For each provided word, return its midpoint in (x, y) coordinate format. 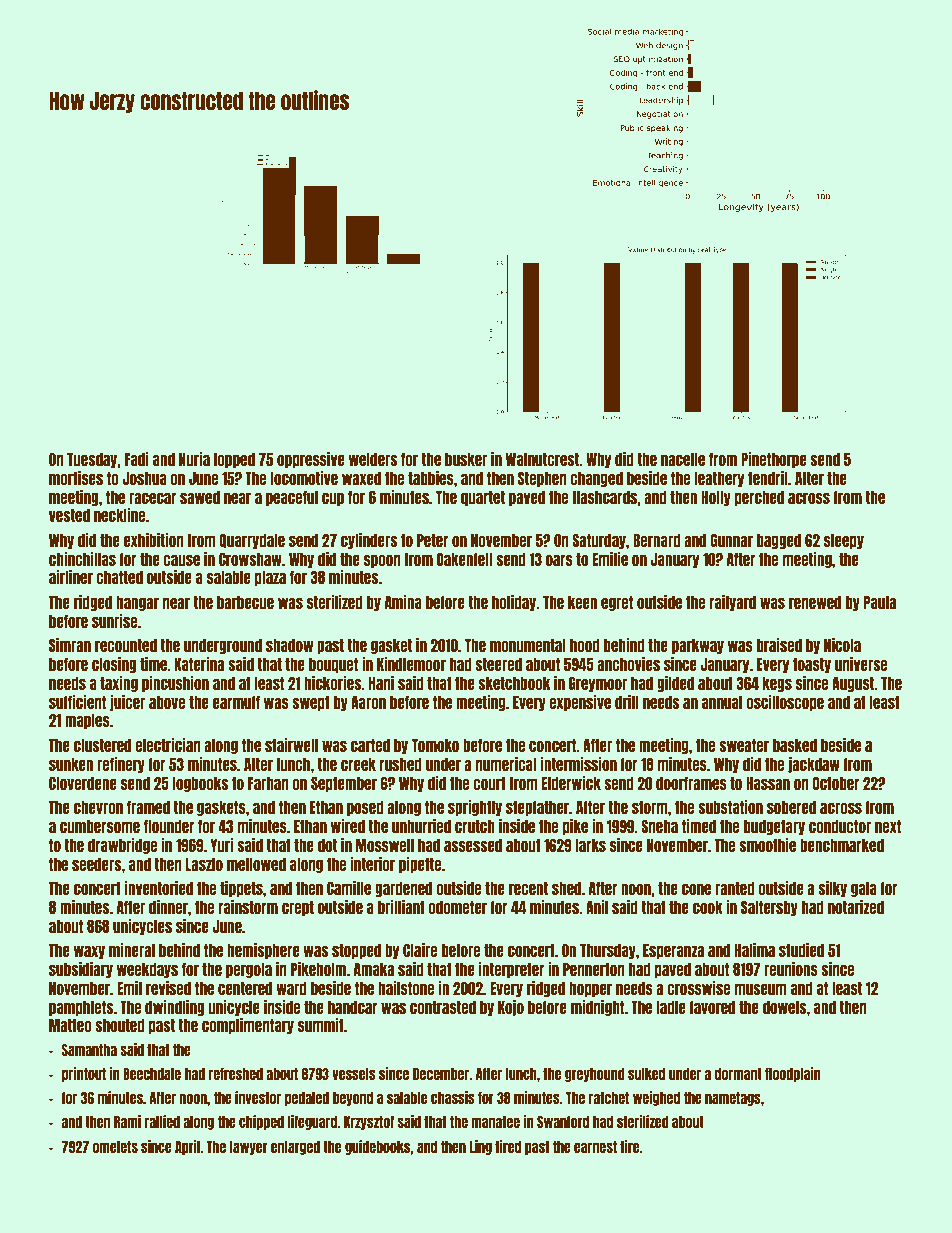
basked (795, 745)
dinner (168, 907)
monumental (528, 645)
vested (69, 515)
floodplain (793, 1074)
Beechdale (152, 1074)
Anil (597, 907)
